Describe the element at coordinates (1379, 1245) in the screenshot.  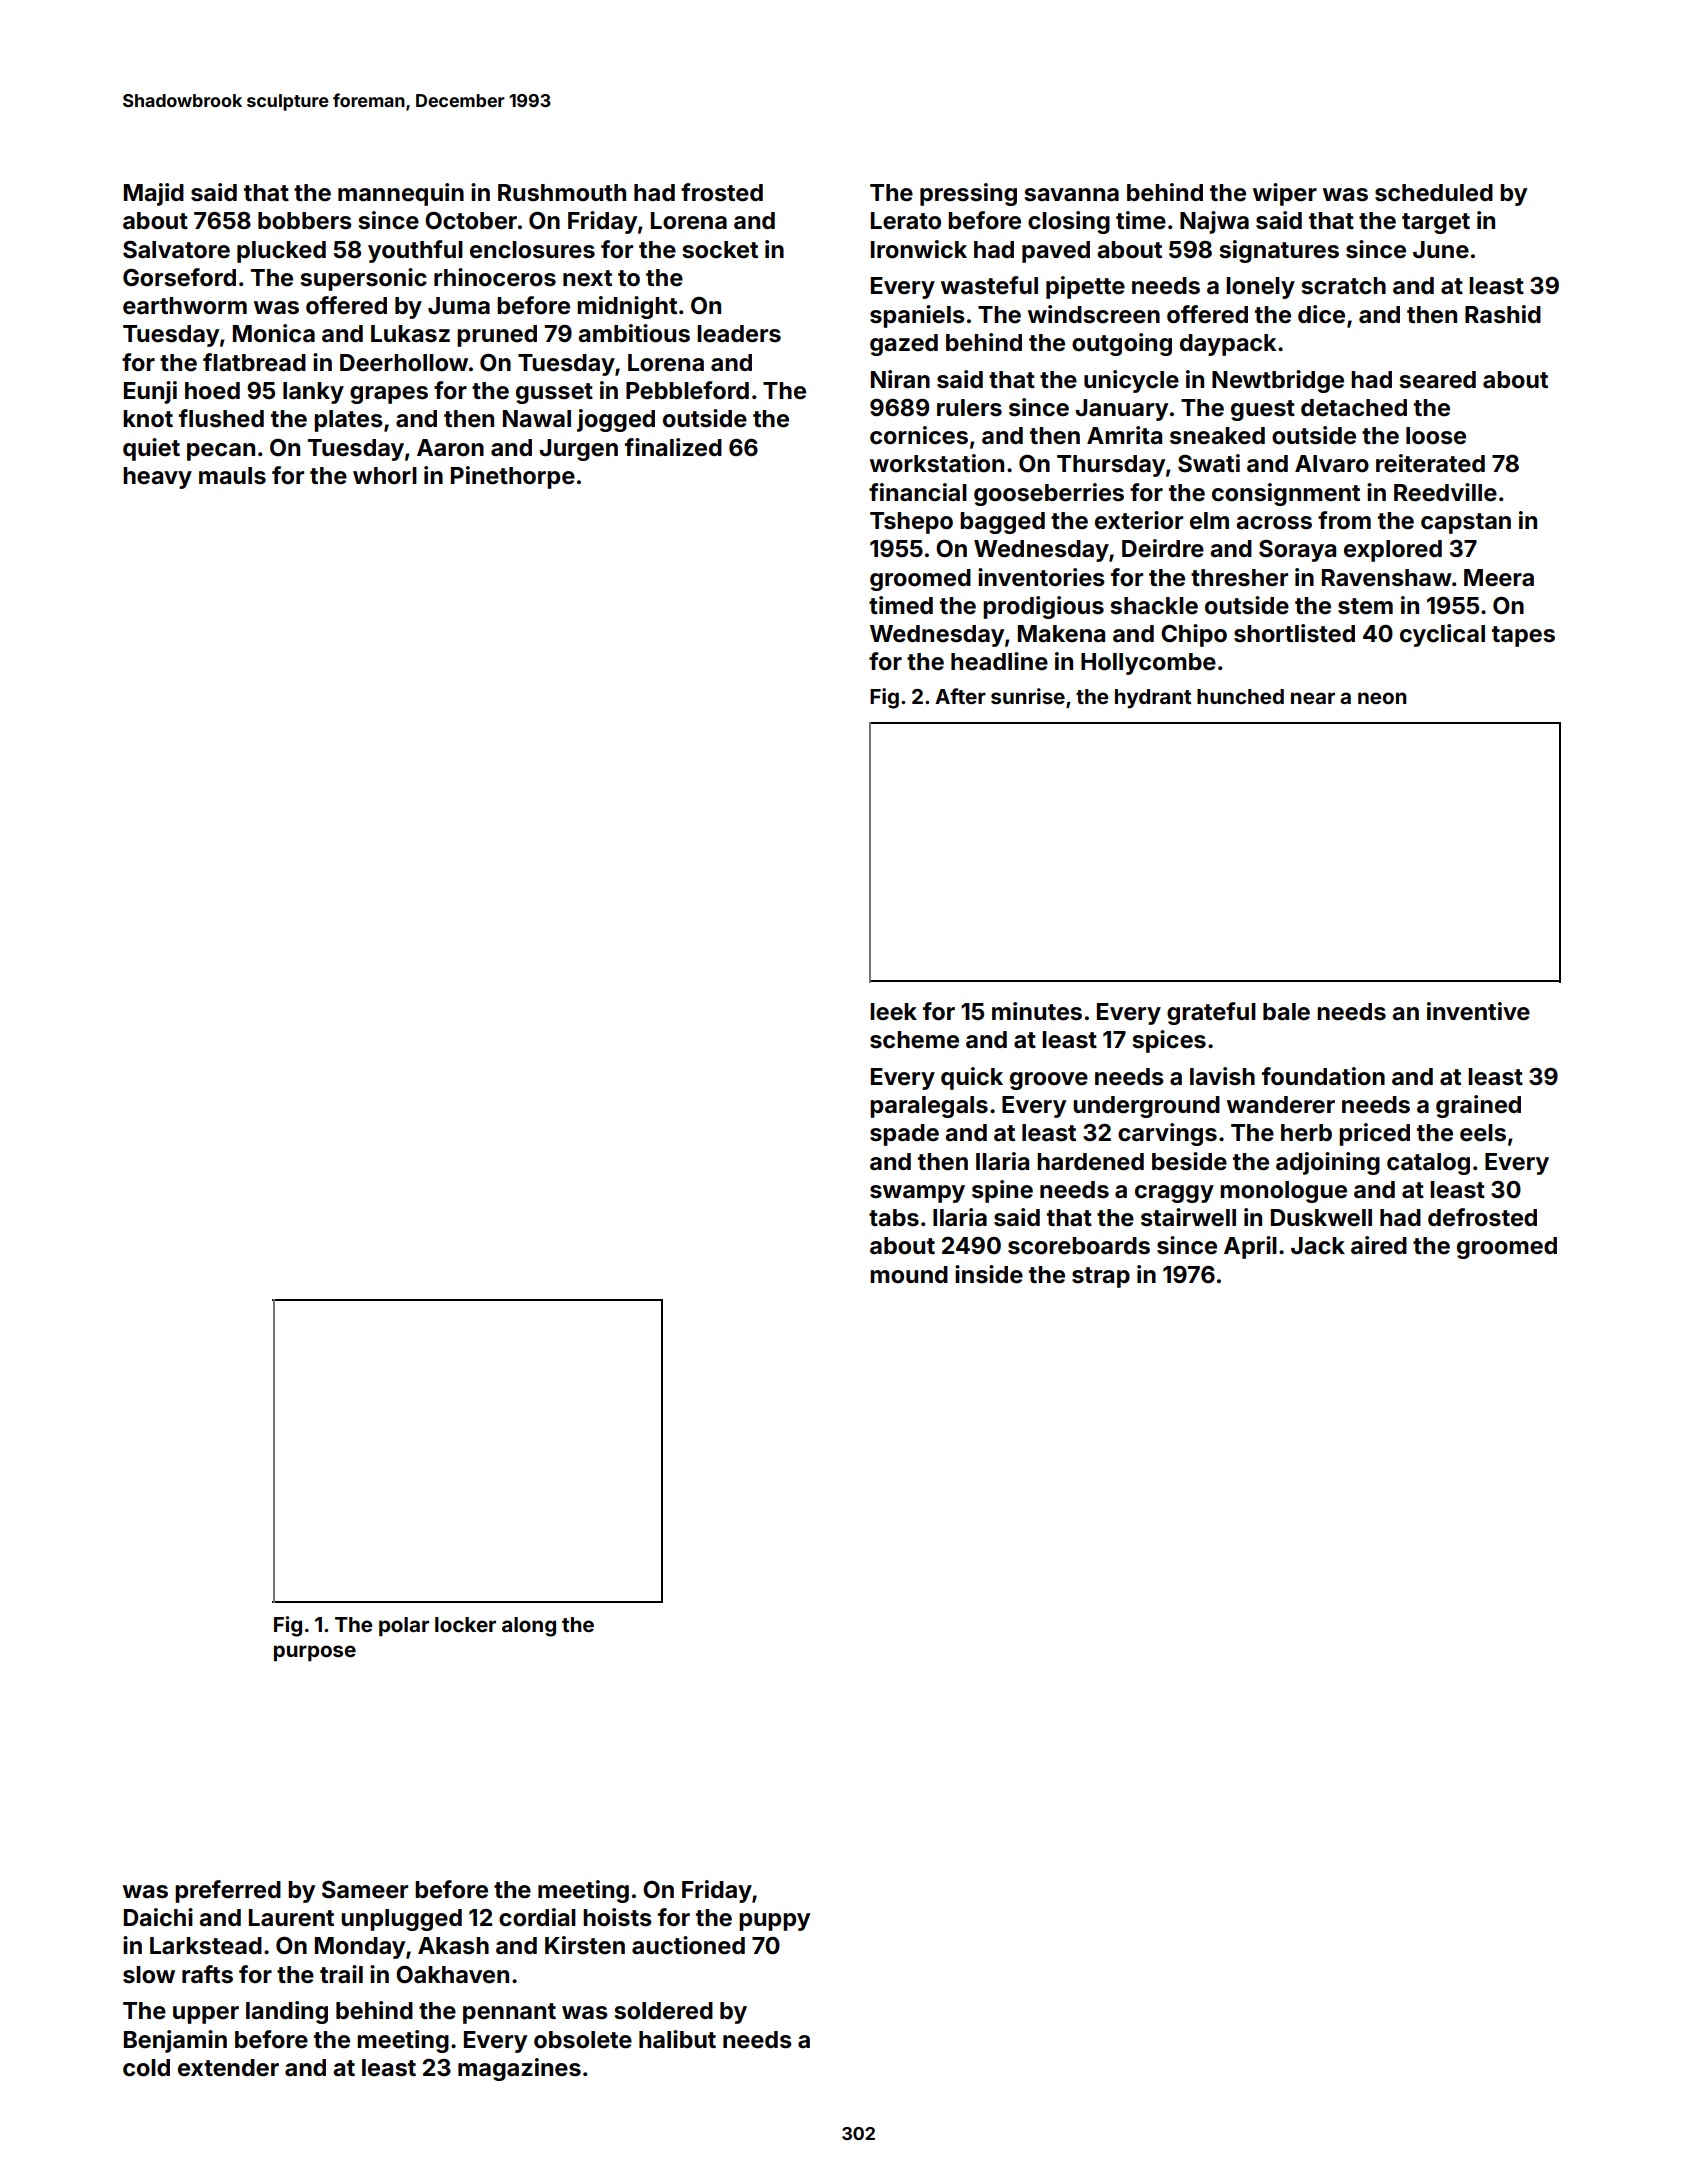
I see `aired` at that location.
